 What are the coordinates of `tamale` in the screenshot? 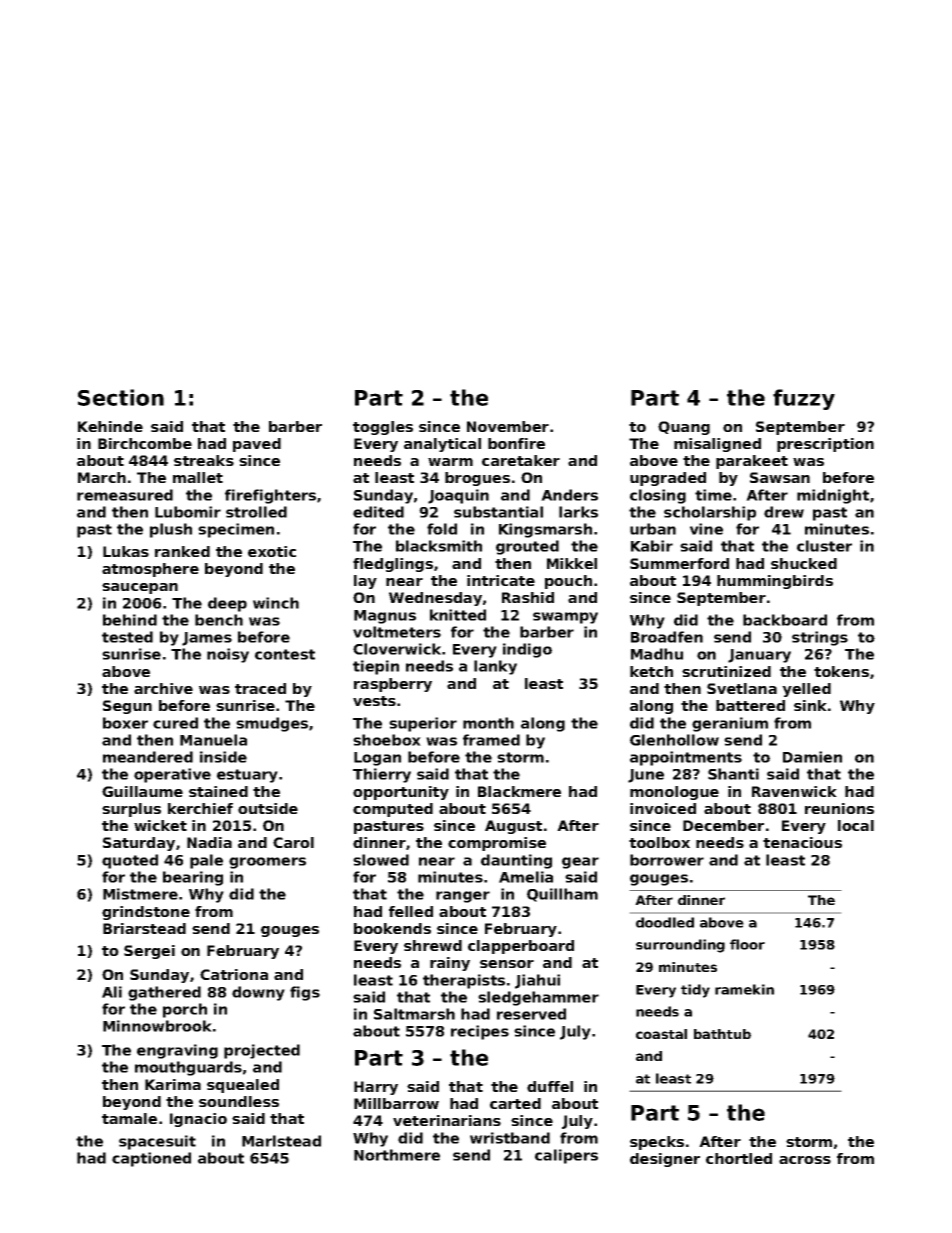 It's located at (129, 1118).
